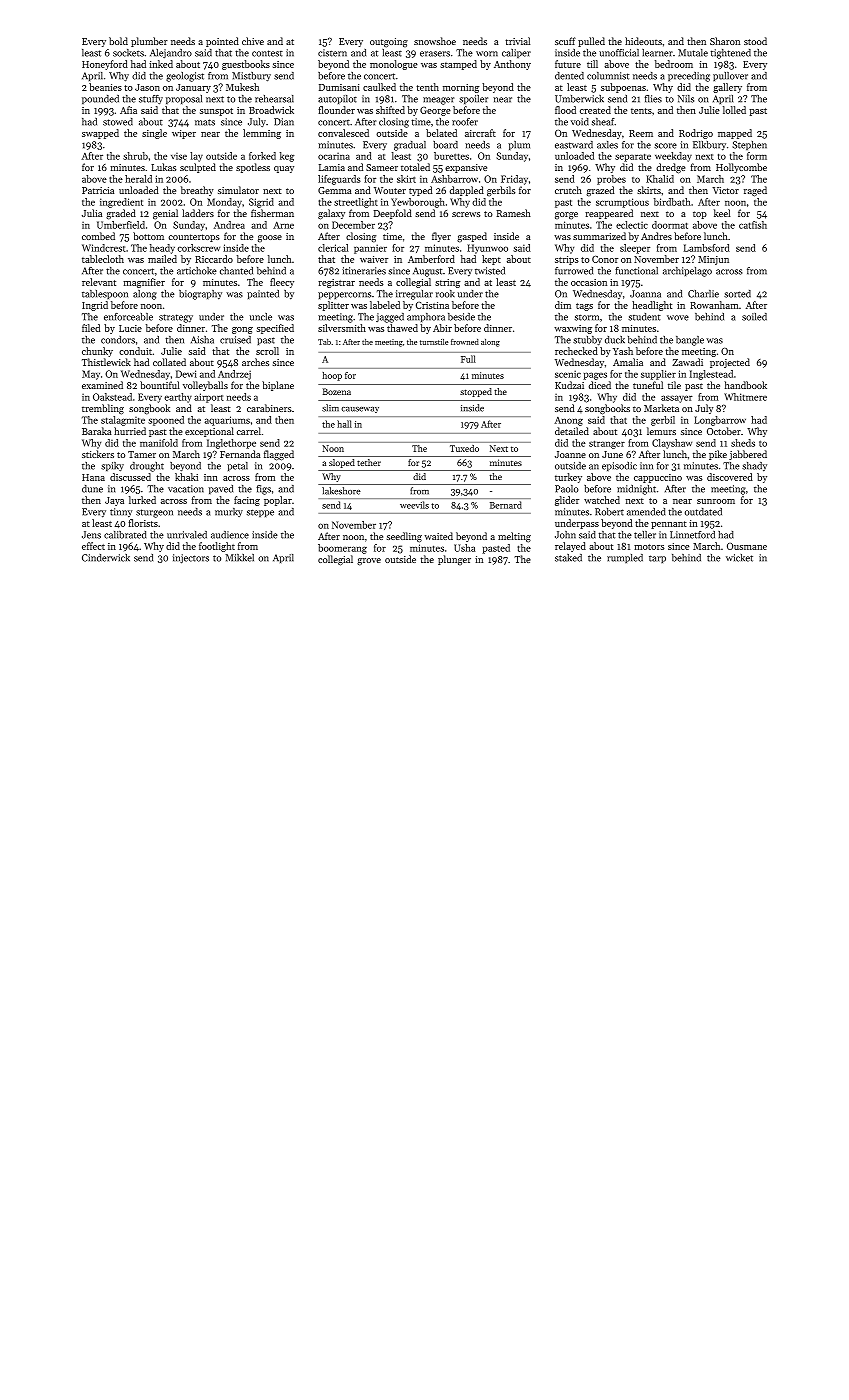 The image size is (849, 1400). Describe the element at coordinates (272, 213) in the image. I see `fisherman` at that location.
